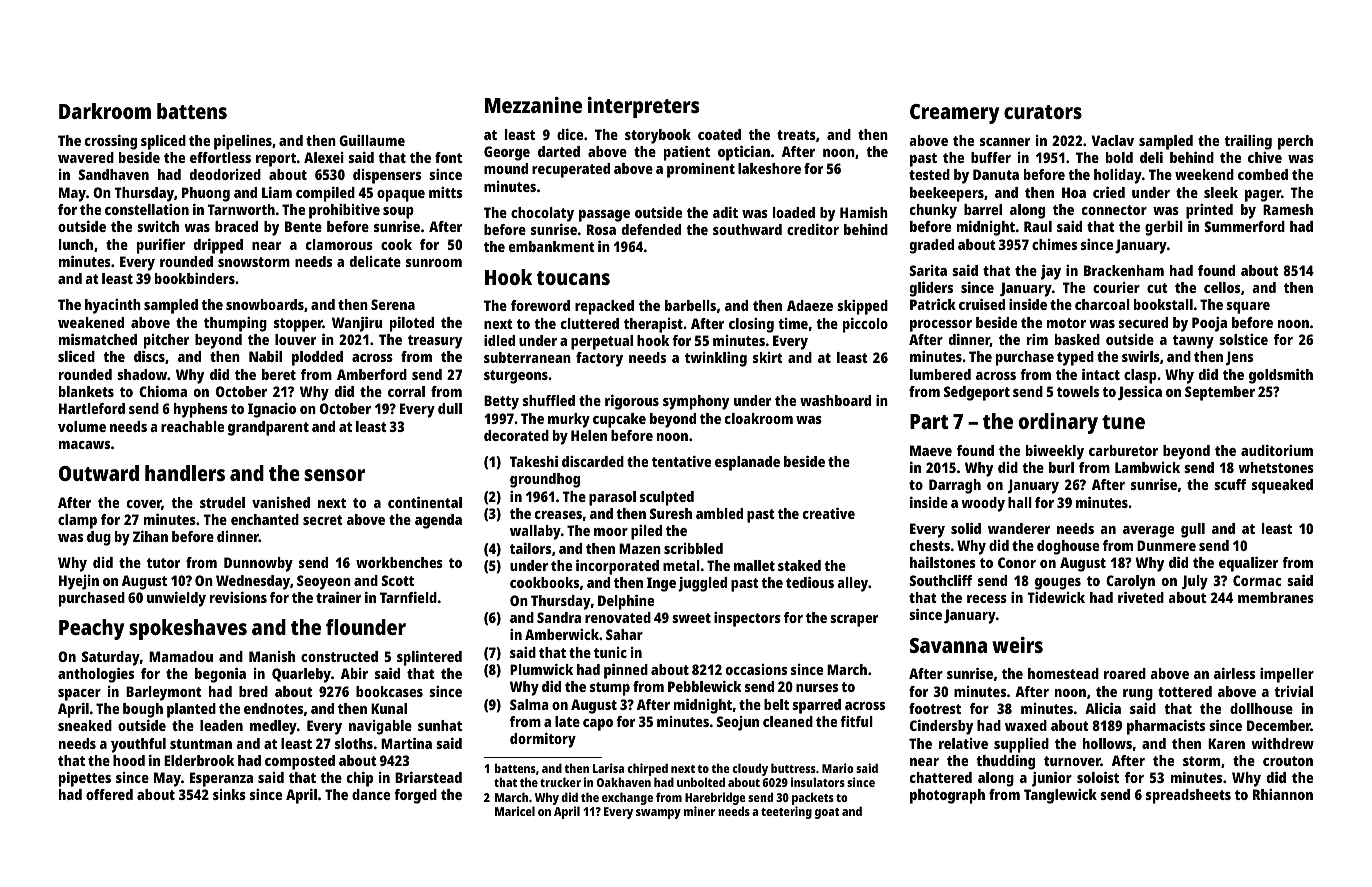 This screenshot has height=887, width=1372. I want to click on Darkroom, so click(105, 111).
